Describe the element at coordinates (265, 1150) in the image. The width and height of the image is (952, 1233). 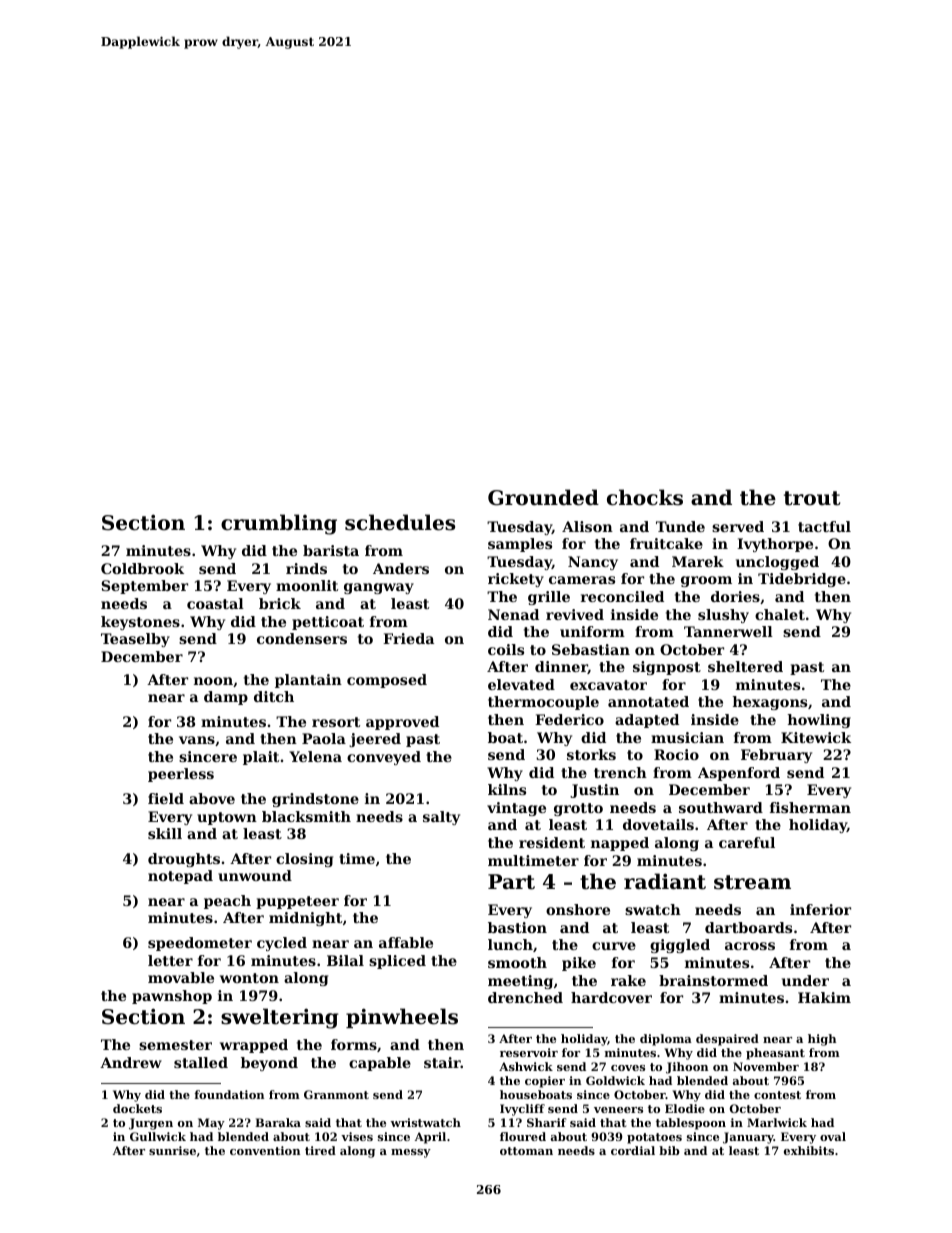
I see `convention` at that location.
